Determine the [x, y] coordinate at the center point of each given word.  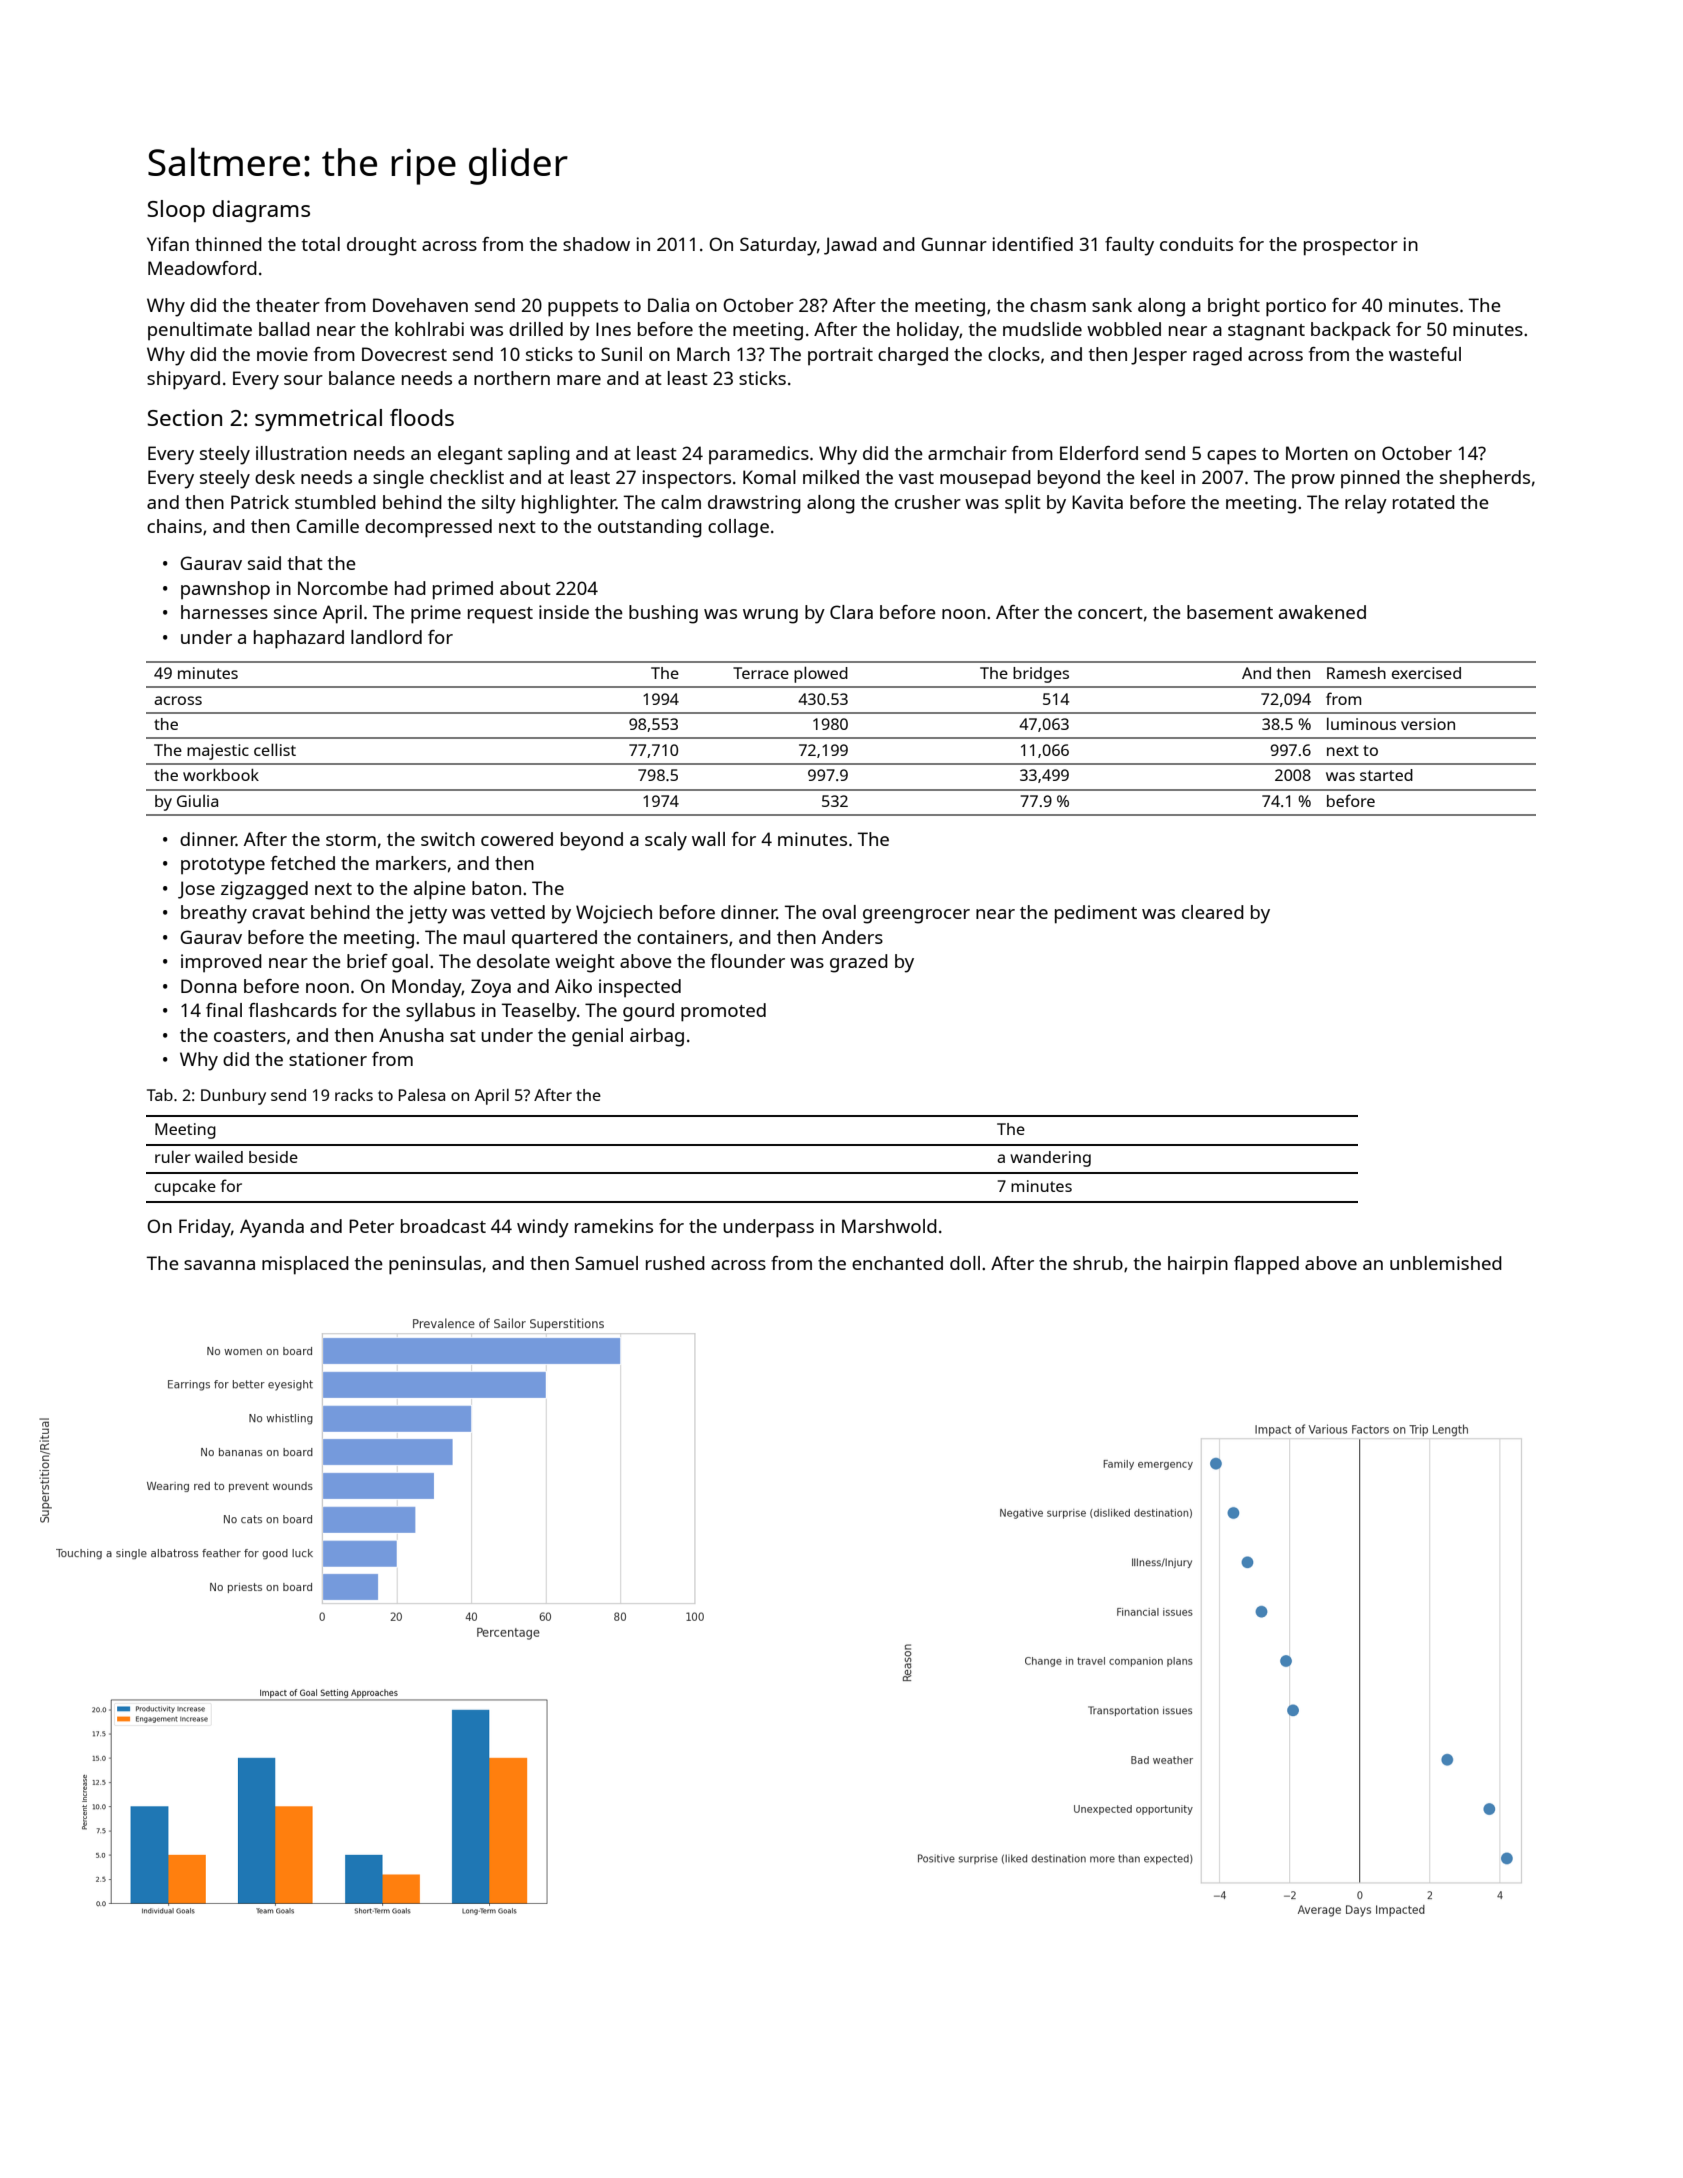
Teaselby [539, 1012]
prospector [1351, 247]
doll [965, 1263]
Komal [769, 477]
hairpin [1198, 1265]
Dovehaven [420, 305]
